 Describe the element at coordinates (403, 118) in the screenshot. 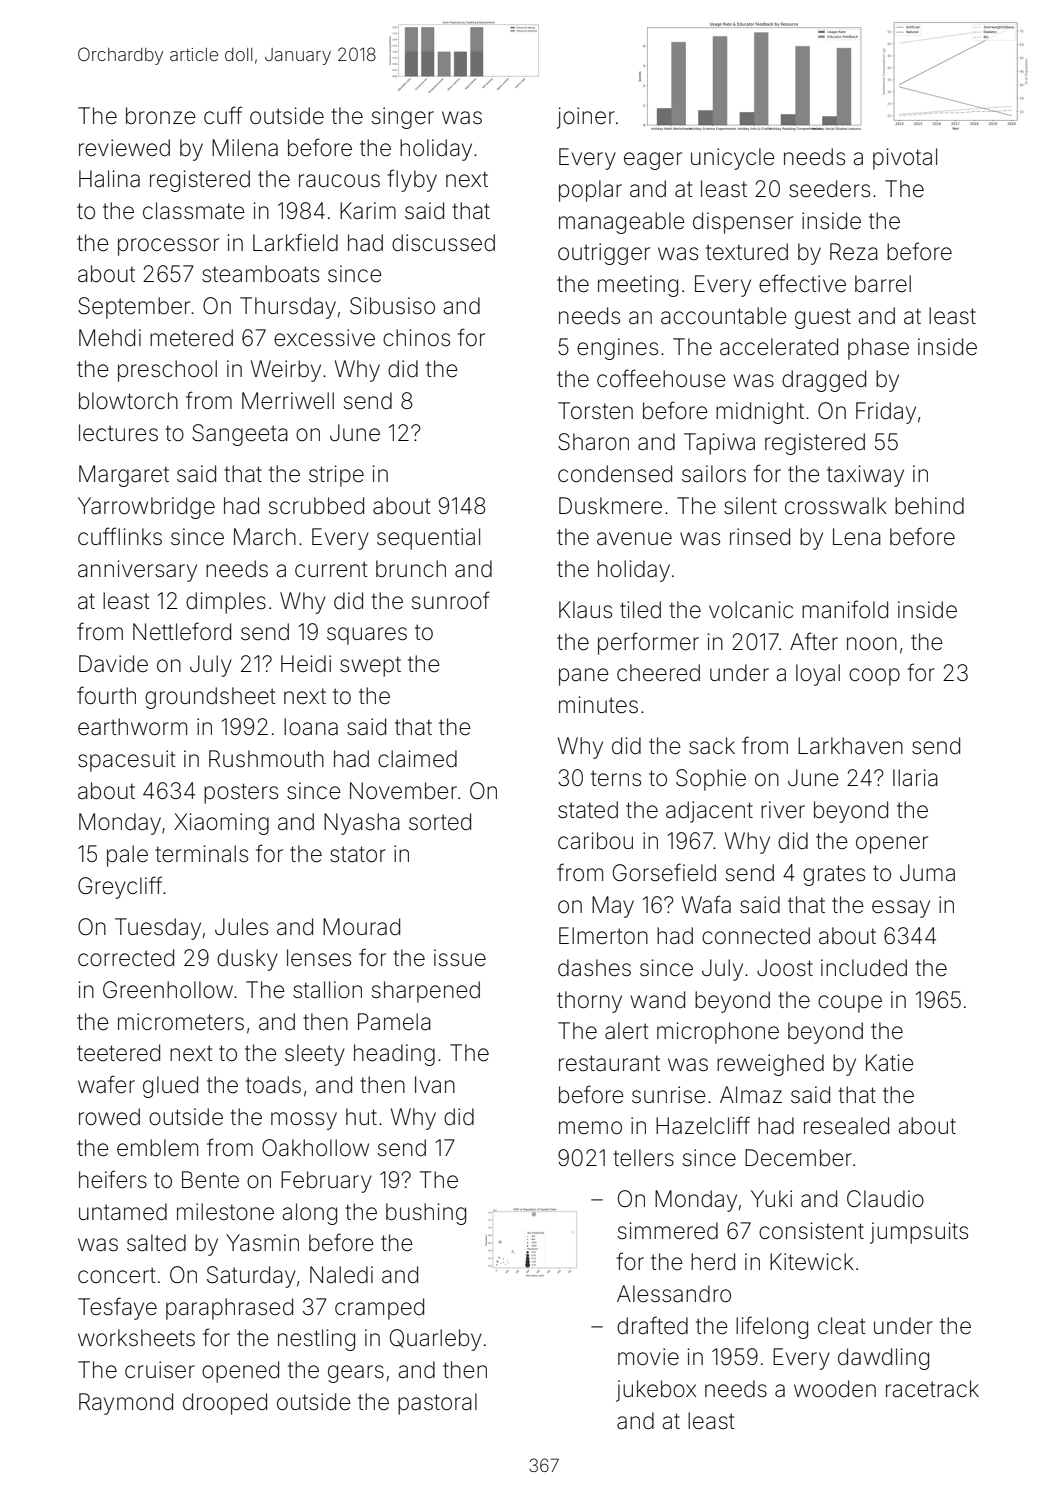

I see `singer` at that location.
